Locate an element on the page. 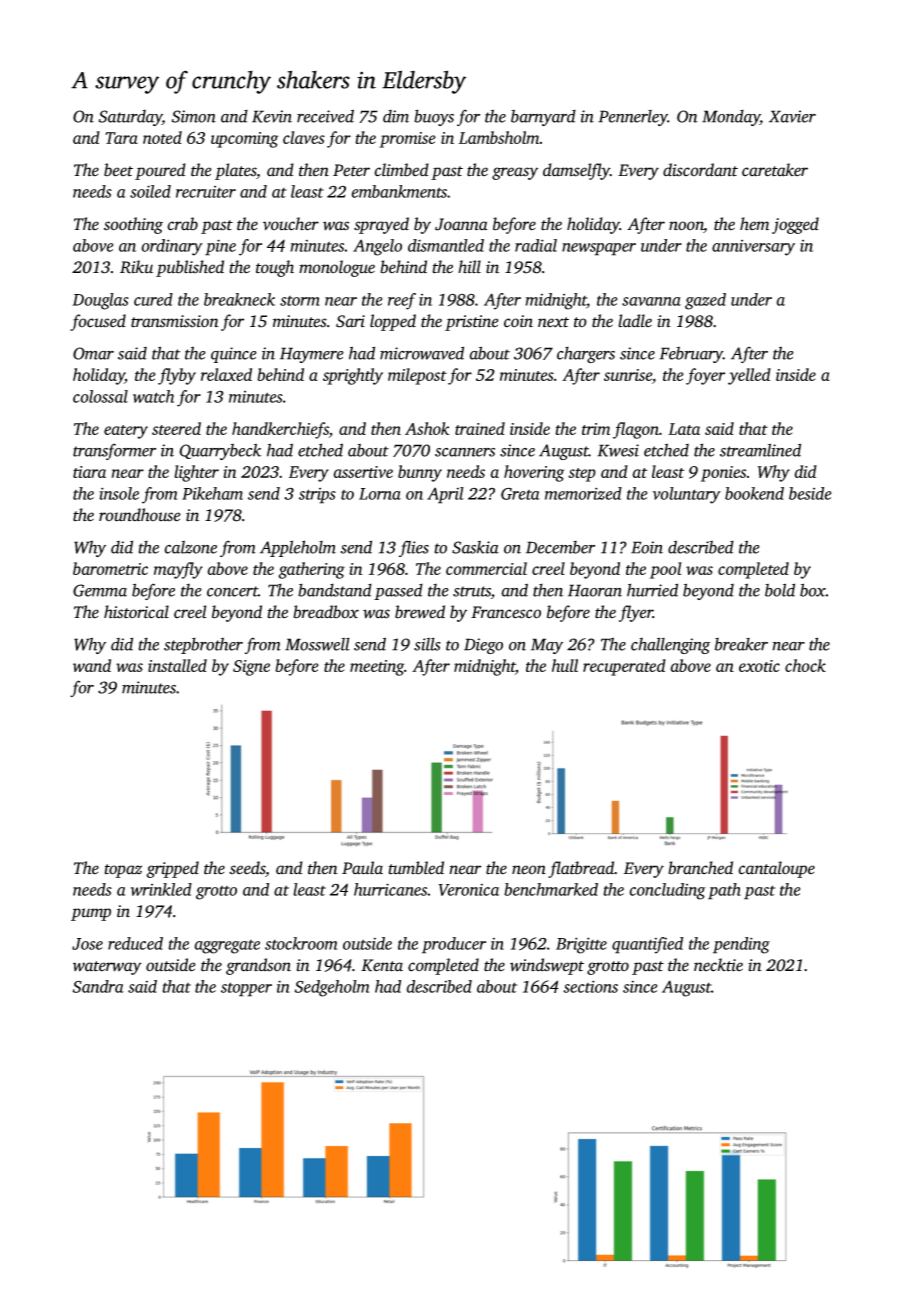 This document has width=908, height=1316. challenging is located at coordinates (670, 645).
